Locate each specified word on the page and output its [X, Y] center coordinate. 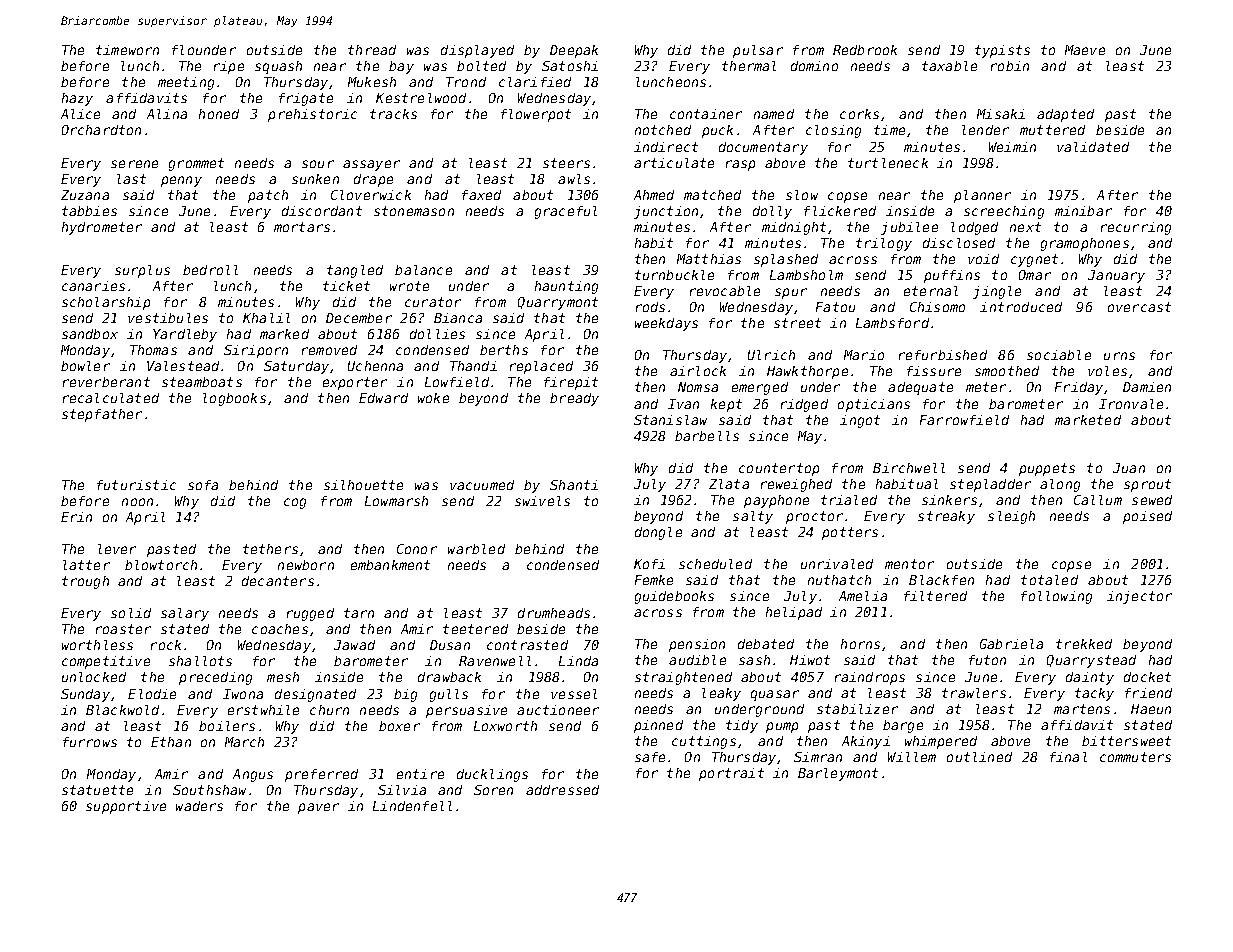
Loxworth [505, 726]
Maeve [1085, 50]
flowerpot [536, 115]
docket [1147, 677]
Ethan [171, 742]
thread [372, 50]
